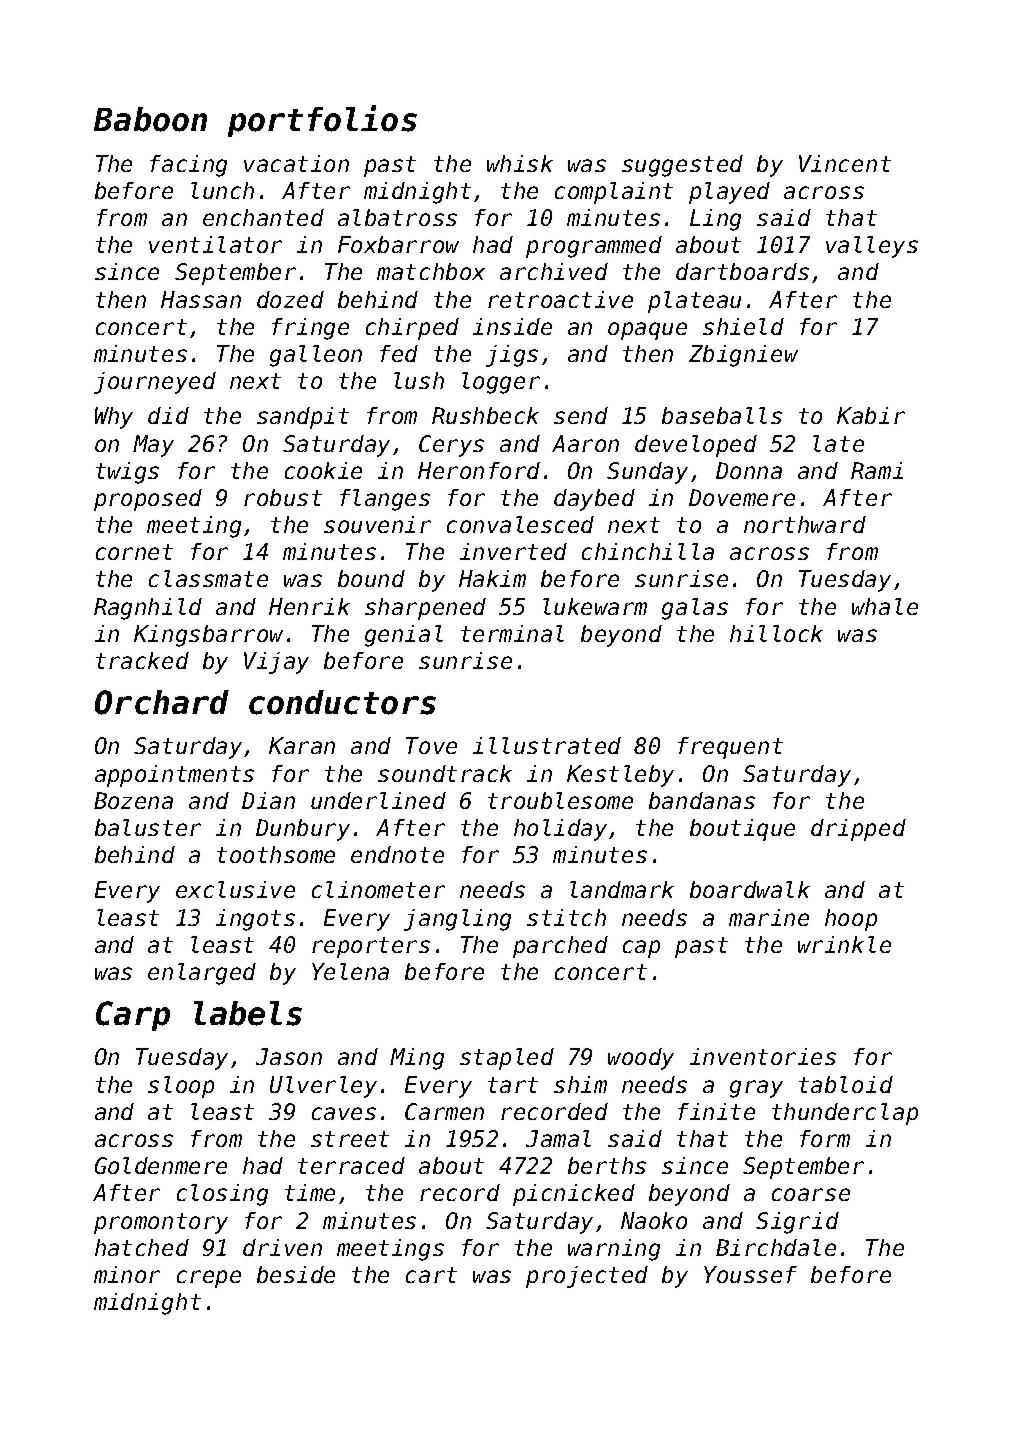 The image size is (1019, 1447). I want to click on Goldenmere, so click(161, 1165).
